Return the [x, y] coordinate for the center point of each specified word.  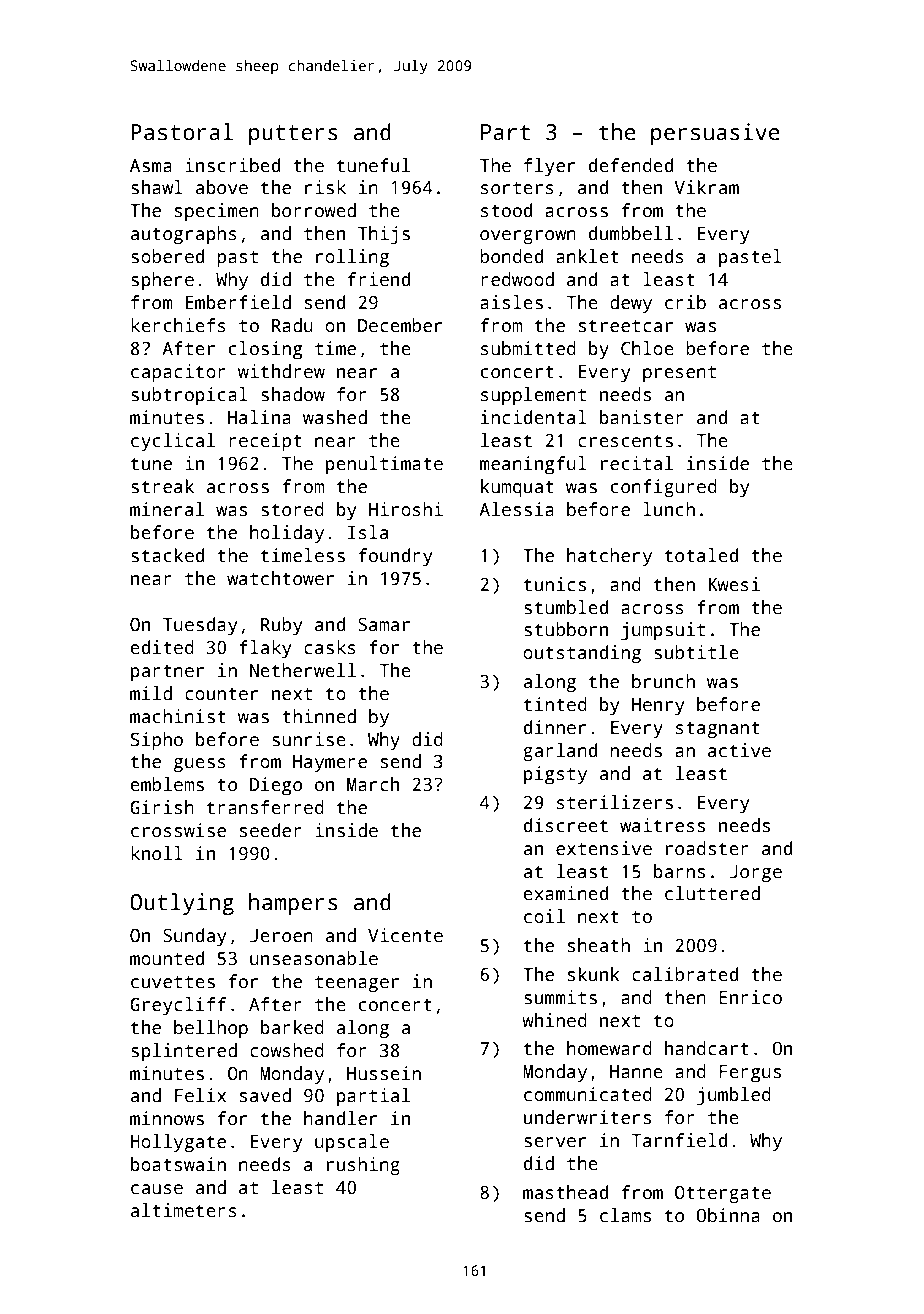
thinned [319, 716]
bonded [511, 256]
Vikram [706, 187]
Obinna [728, 1215]
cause [157, 1189]
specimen [217, 212]
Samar [384, 624]
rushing [363, 1166]
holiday [287, 534]
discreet [566, 825]
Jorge [756, 873]
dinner [555, 727]
